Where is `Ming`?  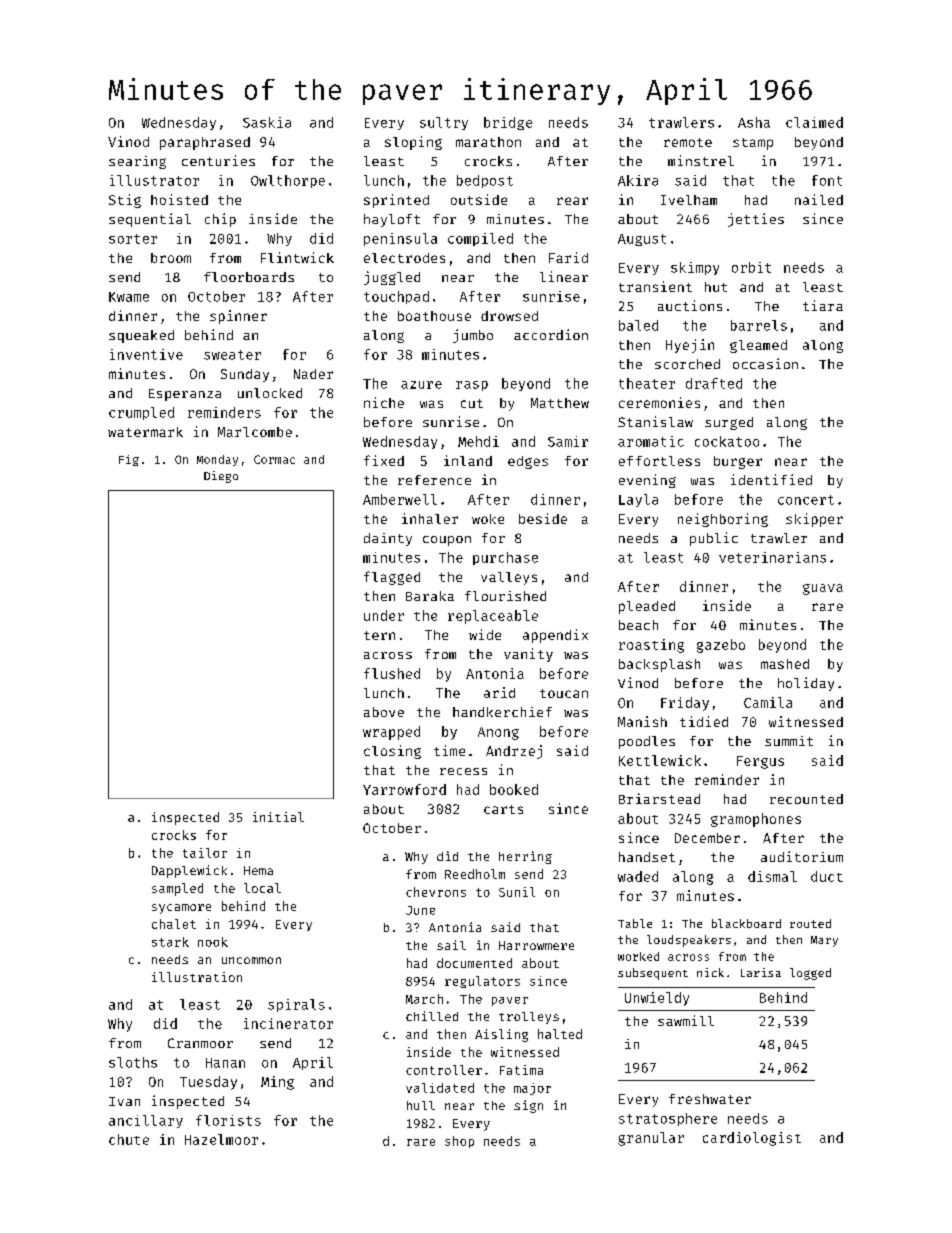 Ming is located at coordinates (277, 1083).
